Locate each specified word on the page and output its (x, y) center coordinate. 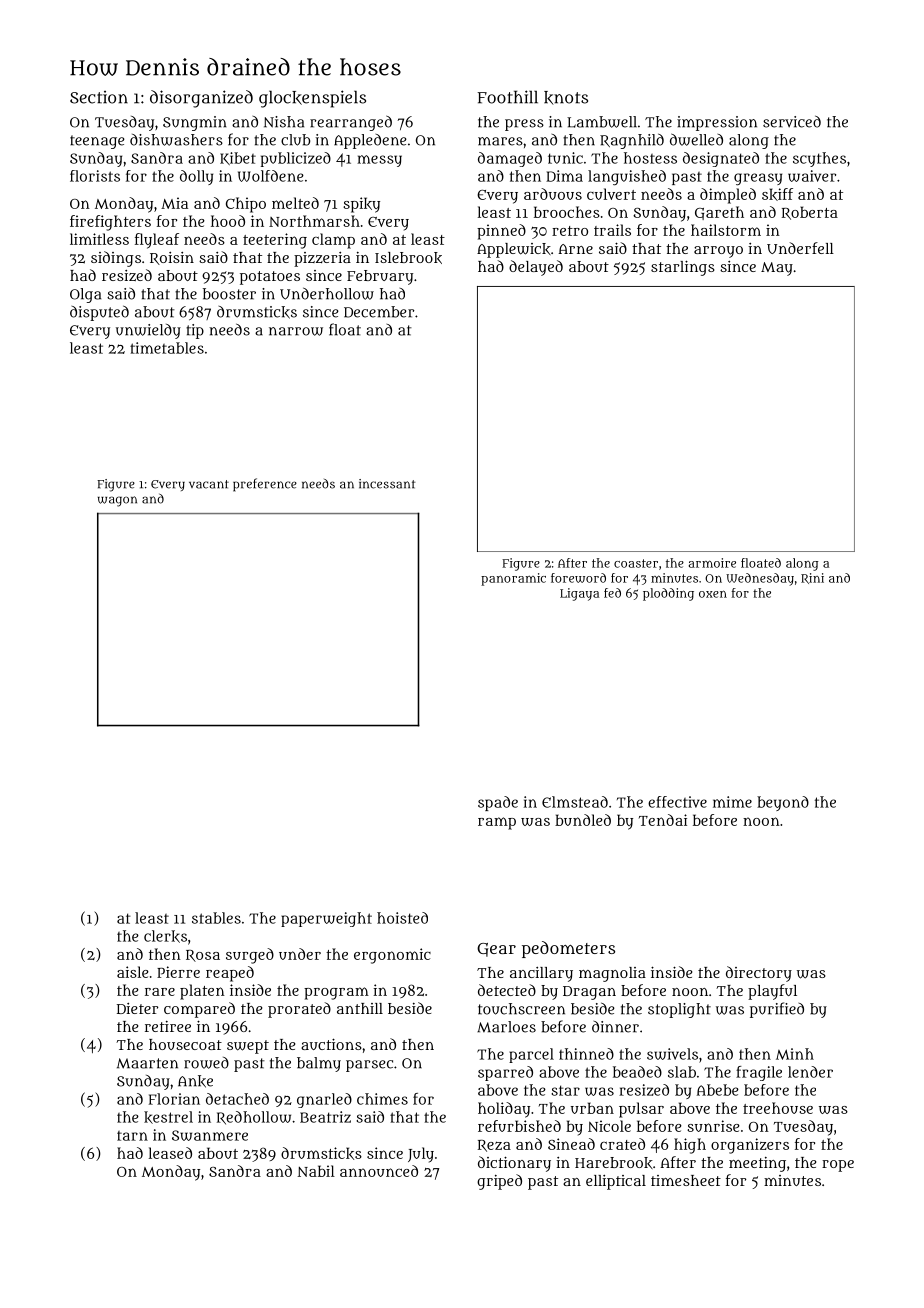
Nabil (316, 1171)
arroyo (718, 252)
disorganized (201, 99)
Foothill (508, 97)
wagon (117, 501)
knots (566, 98)
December (379, 312)
